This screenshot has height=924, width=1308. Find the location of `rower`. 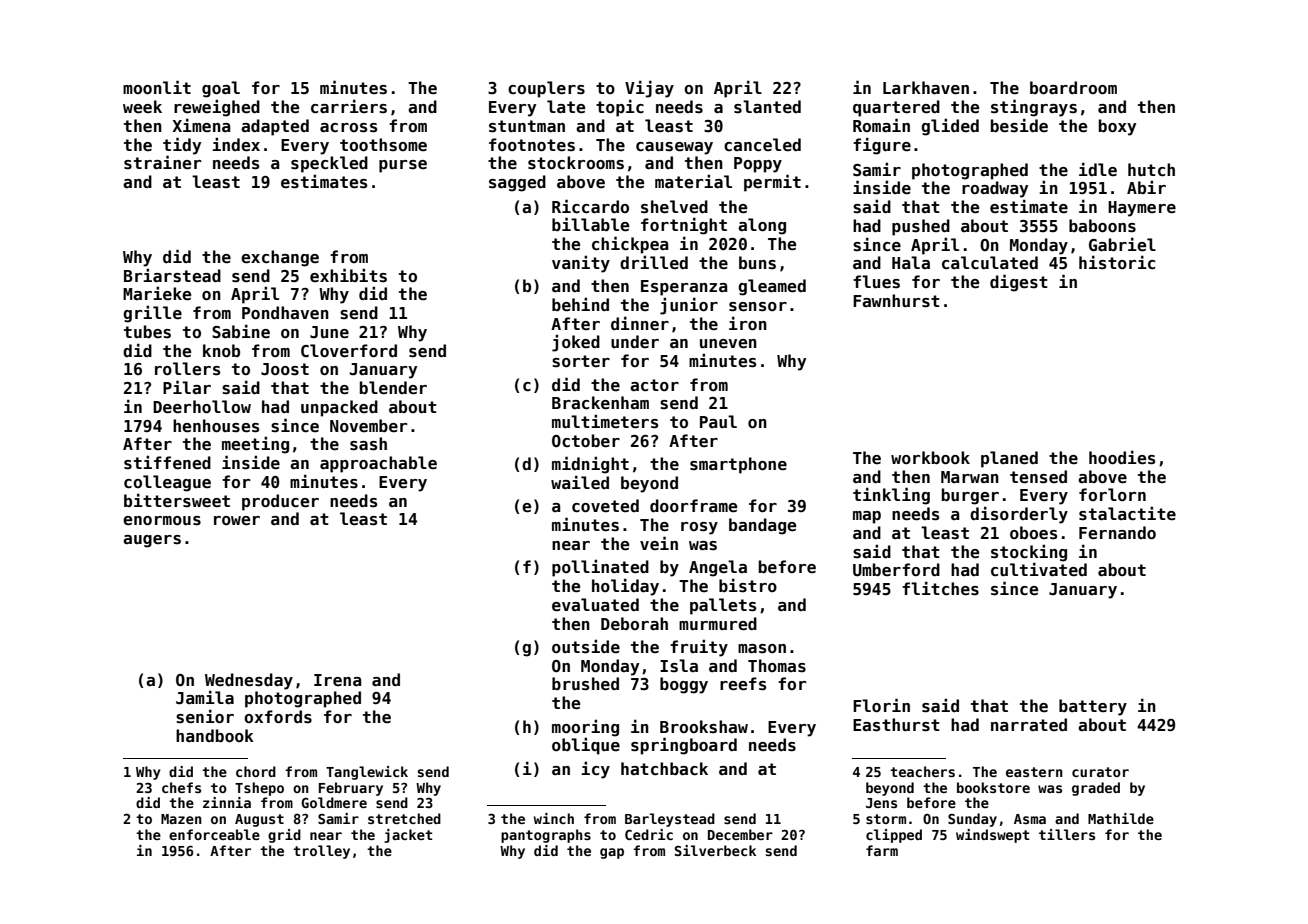

rower is located at coordinates (237, 521).
